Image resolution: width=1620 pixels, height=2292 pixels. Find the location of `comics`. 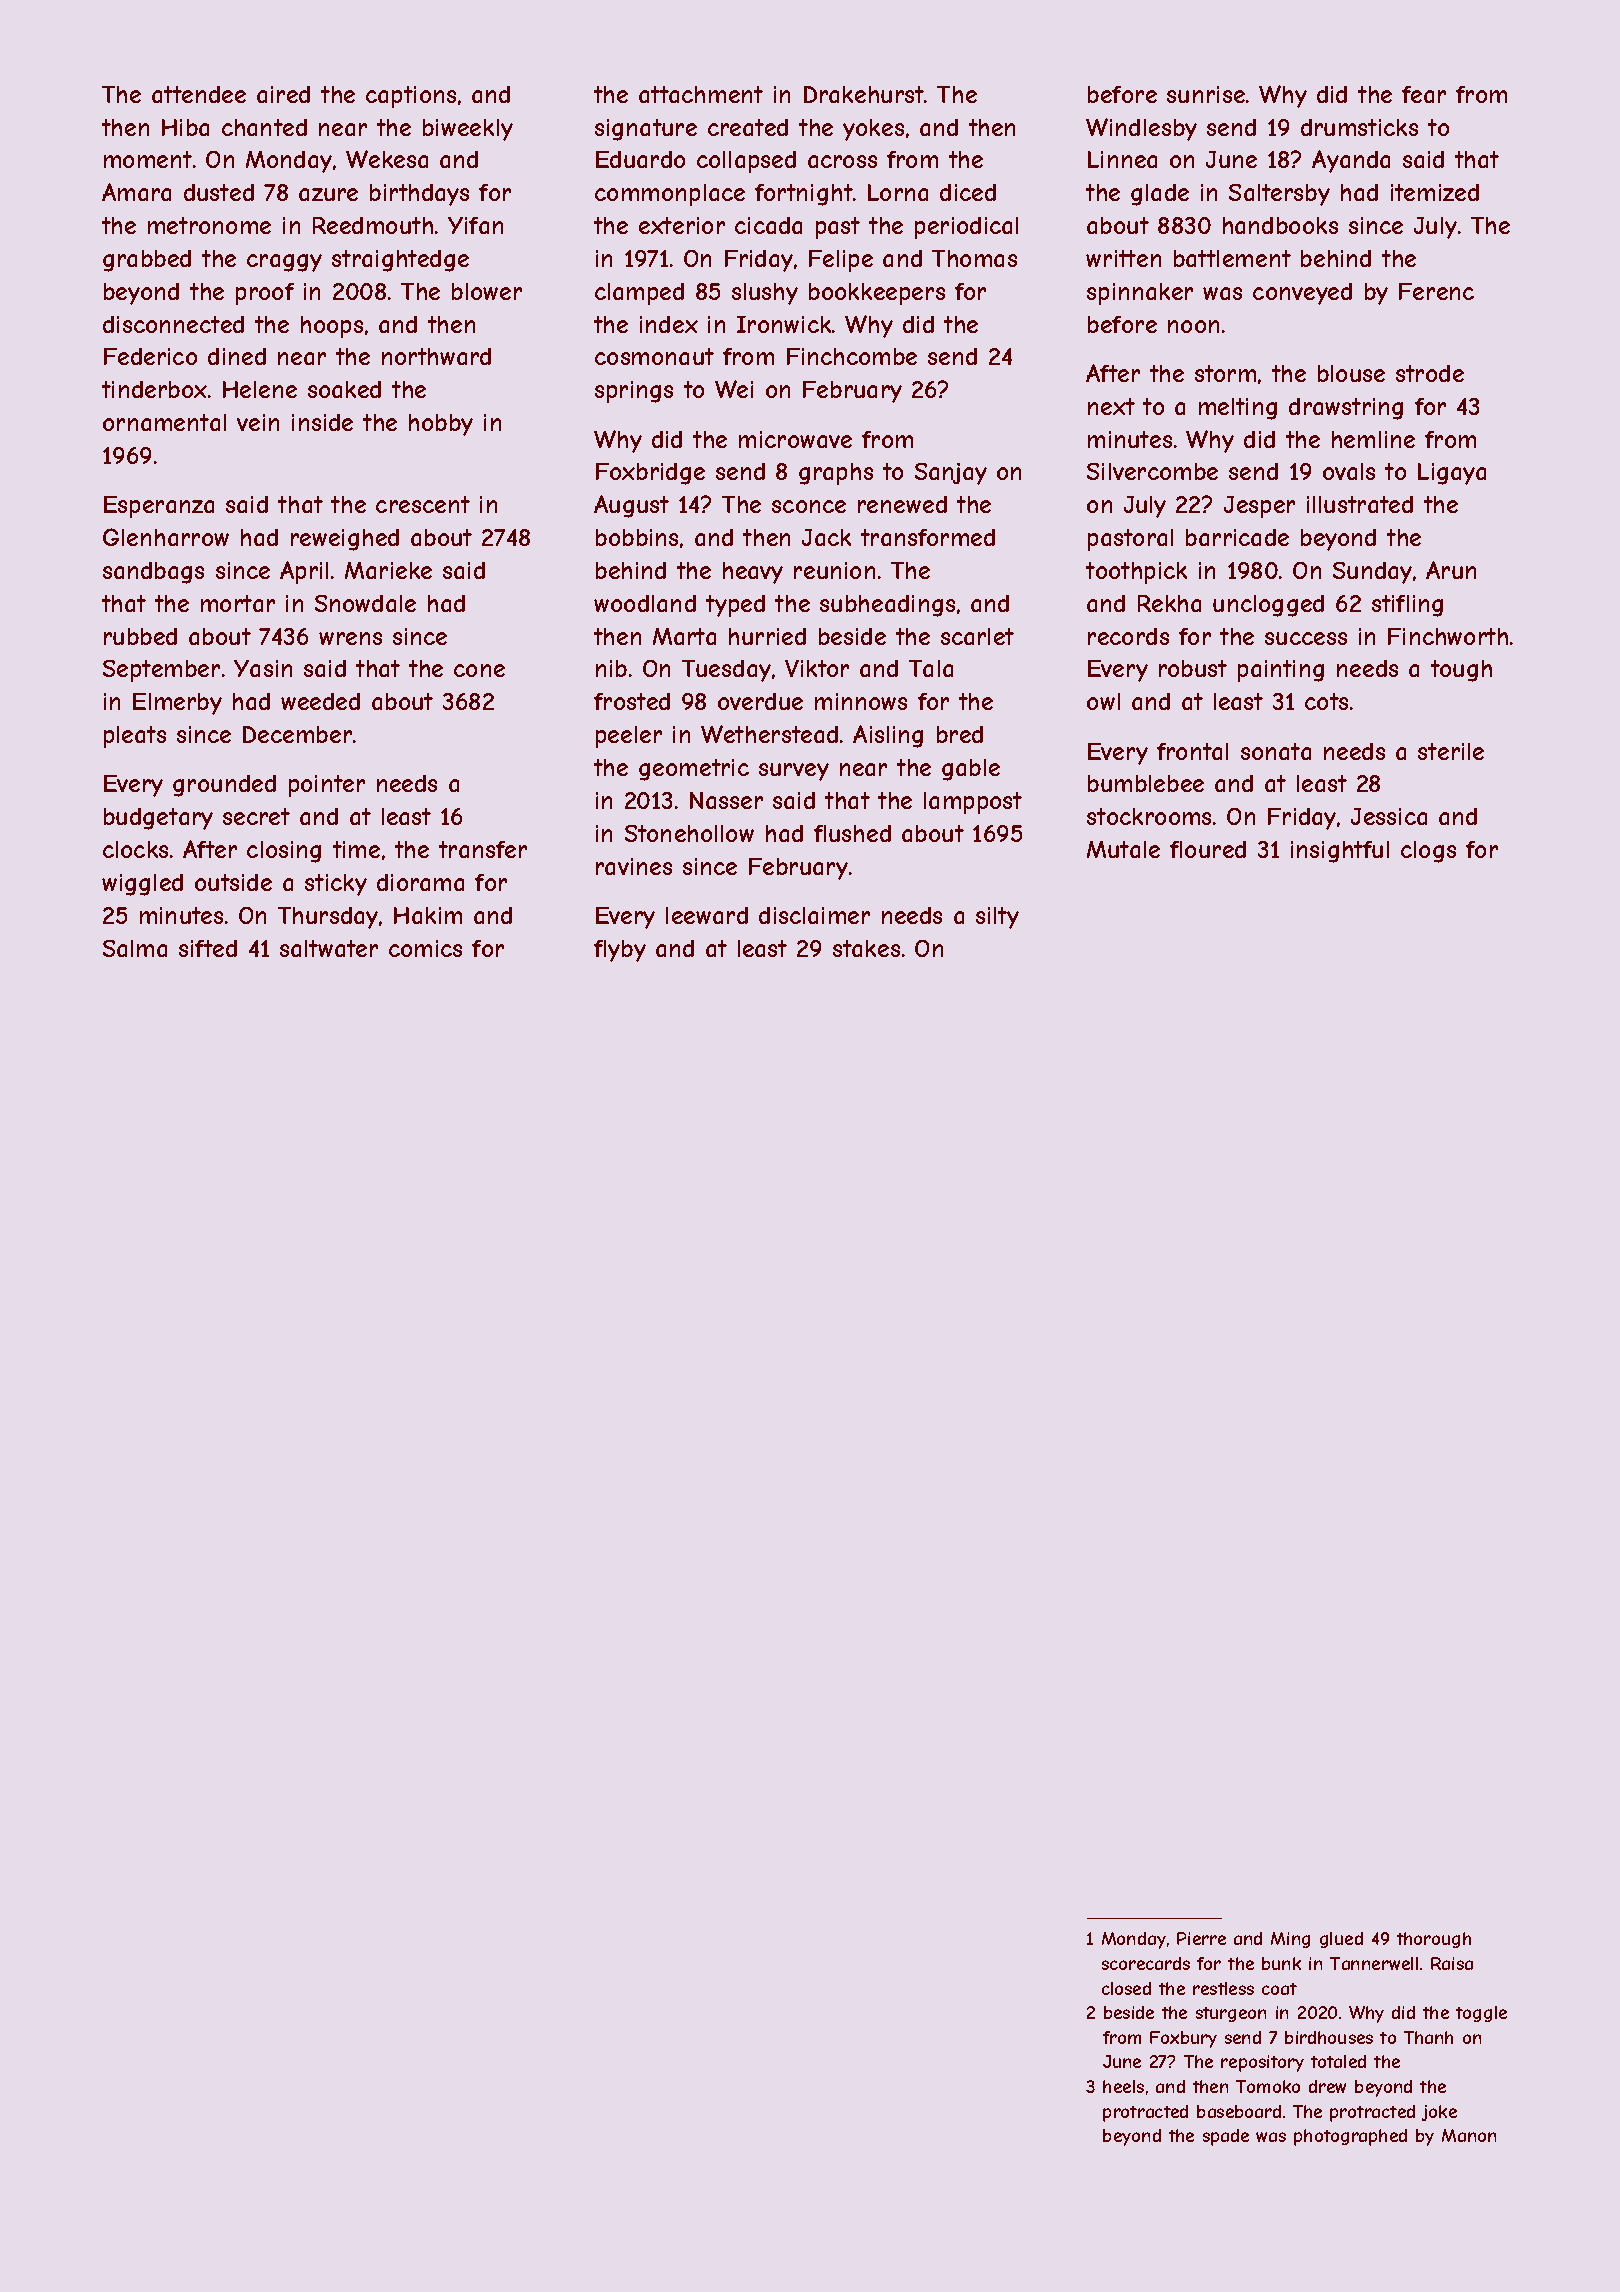

comics is located at coordinates (425, 948).
